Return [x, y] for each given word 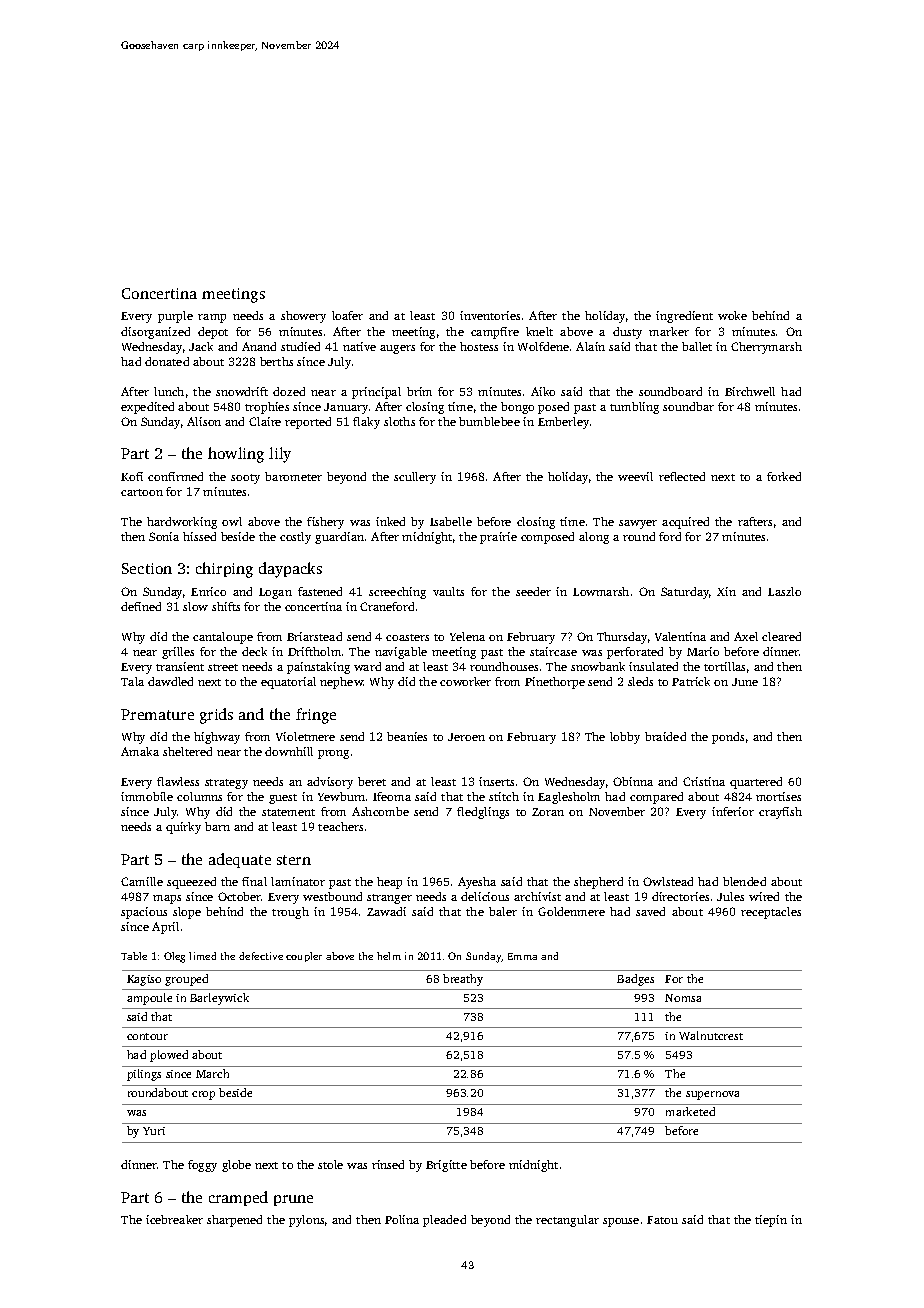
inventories [490, 315]
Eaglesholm [569, 798]
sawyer [638, 524]
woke [732, 315]
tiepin [771, 1221]
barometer [293, 476]
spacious [144, 913]
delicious [485, 896]
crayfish [780, 813]
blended [744, 881]
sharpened [234, 1221]
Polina [402, 1219]
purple [175, 317]
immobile [147, 796]
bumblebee [489, 421]
